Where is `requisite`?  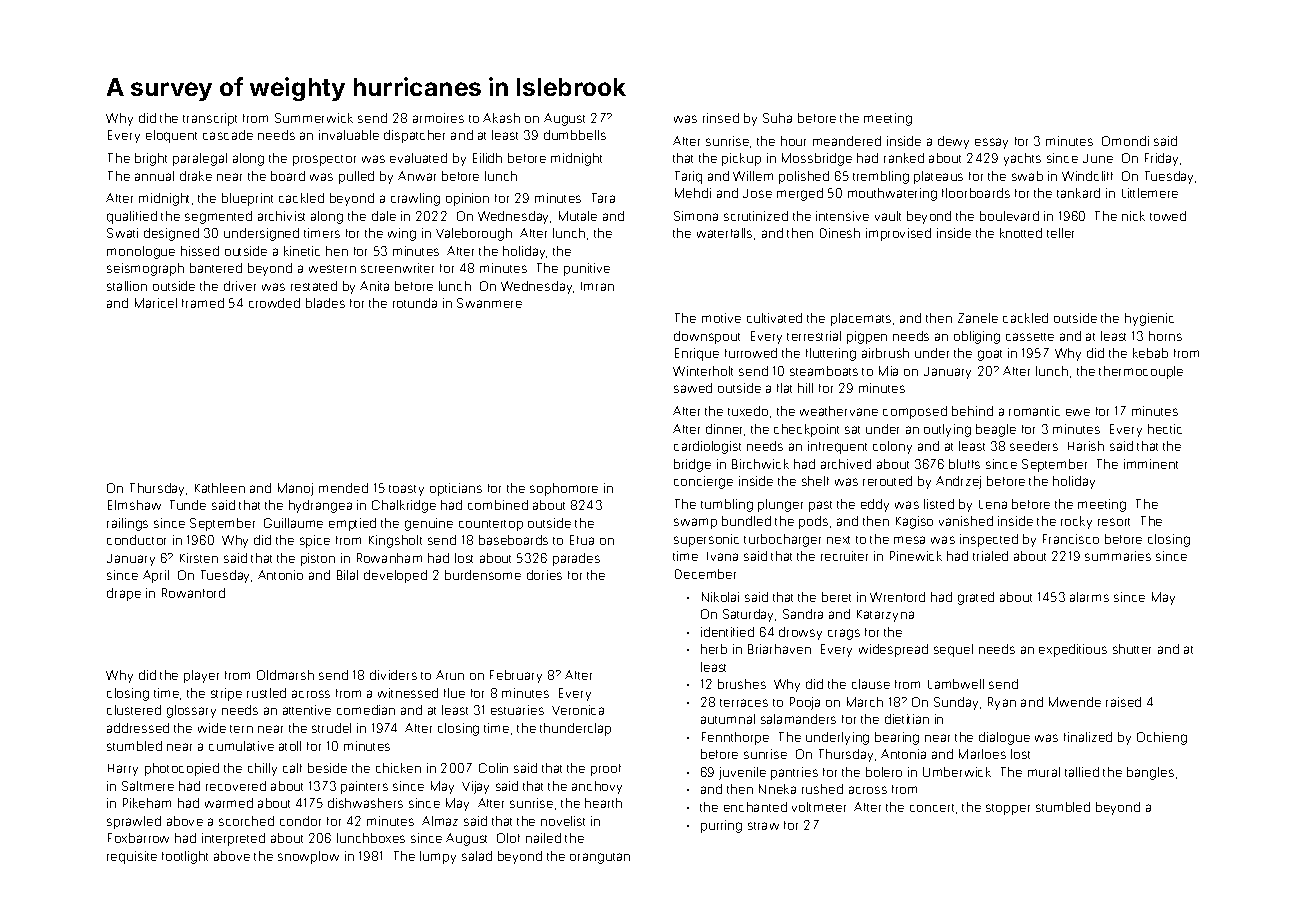 requisite is located at coordinates (132, 857).
